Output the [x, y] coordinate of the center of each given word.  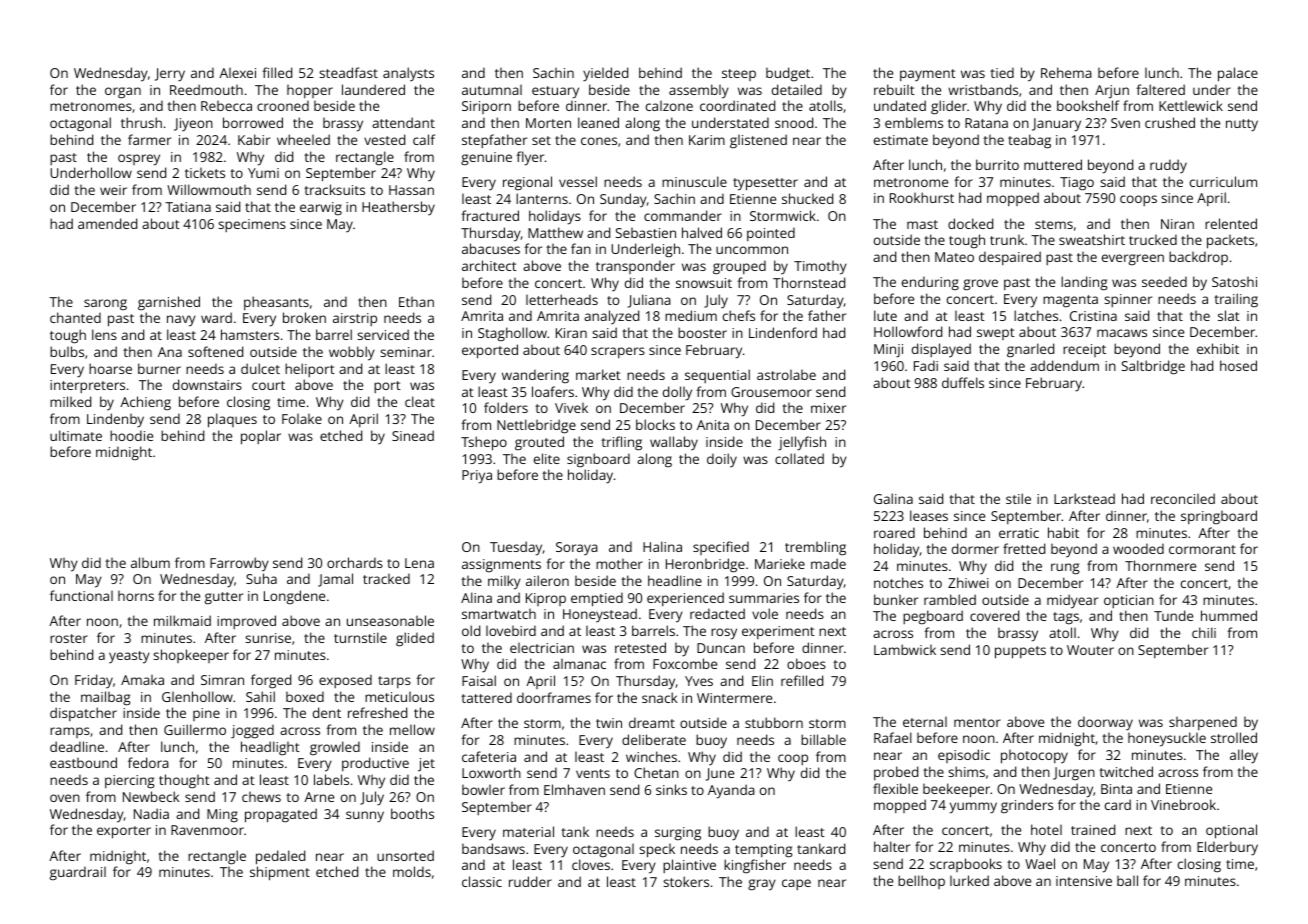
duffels [963, 382]
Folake [302, 419]
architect [489, 265]
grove [980, 285]
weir [113, 190]
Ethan [416, 302]
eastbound [83, 762]
